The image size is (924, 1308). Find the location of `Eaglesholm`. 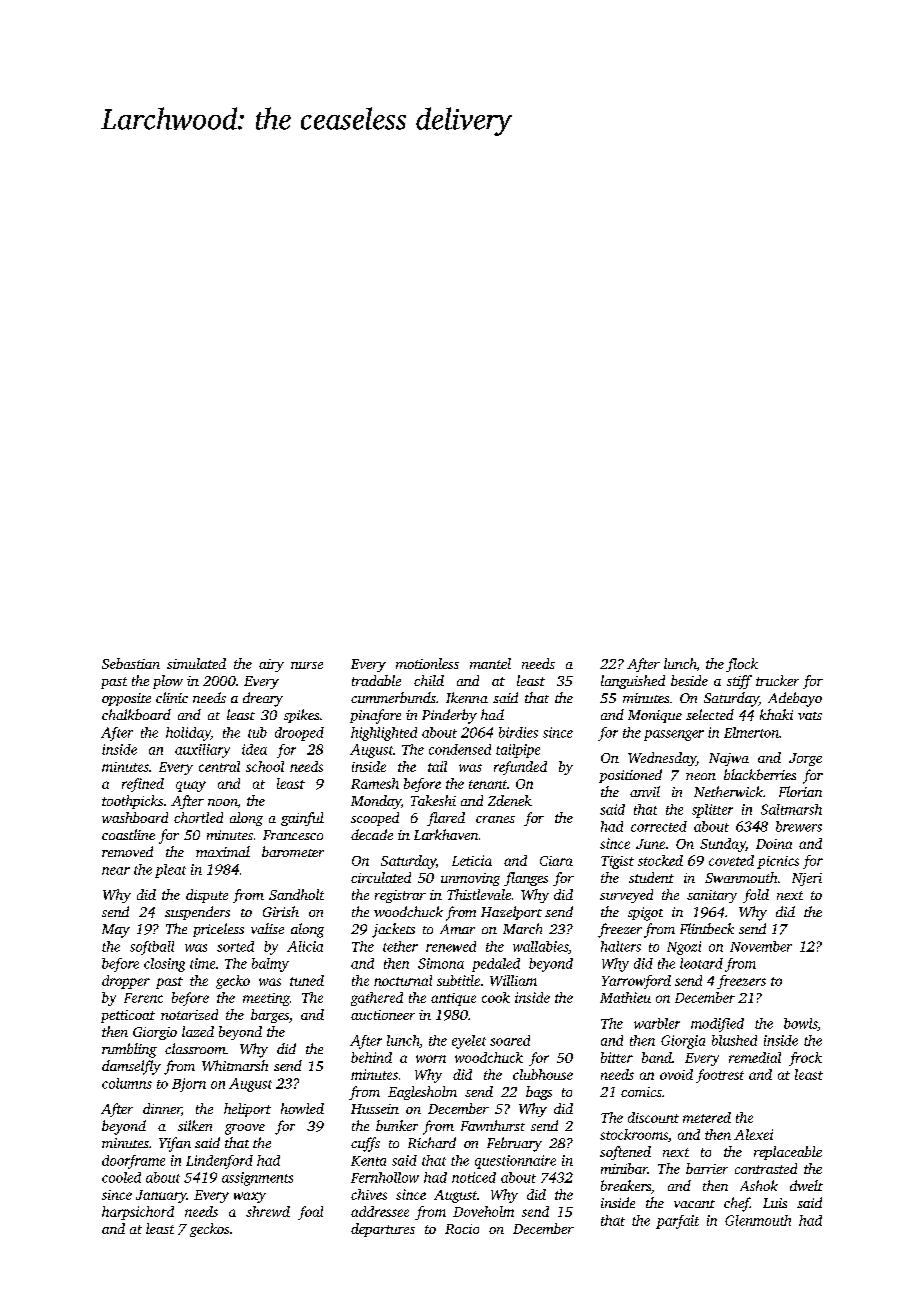

Eaglesholm is located at coordinates (422, 1093).
